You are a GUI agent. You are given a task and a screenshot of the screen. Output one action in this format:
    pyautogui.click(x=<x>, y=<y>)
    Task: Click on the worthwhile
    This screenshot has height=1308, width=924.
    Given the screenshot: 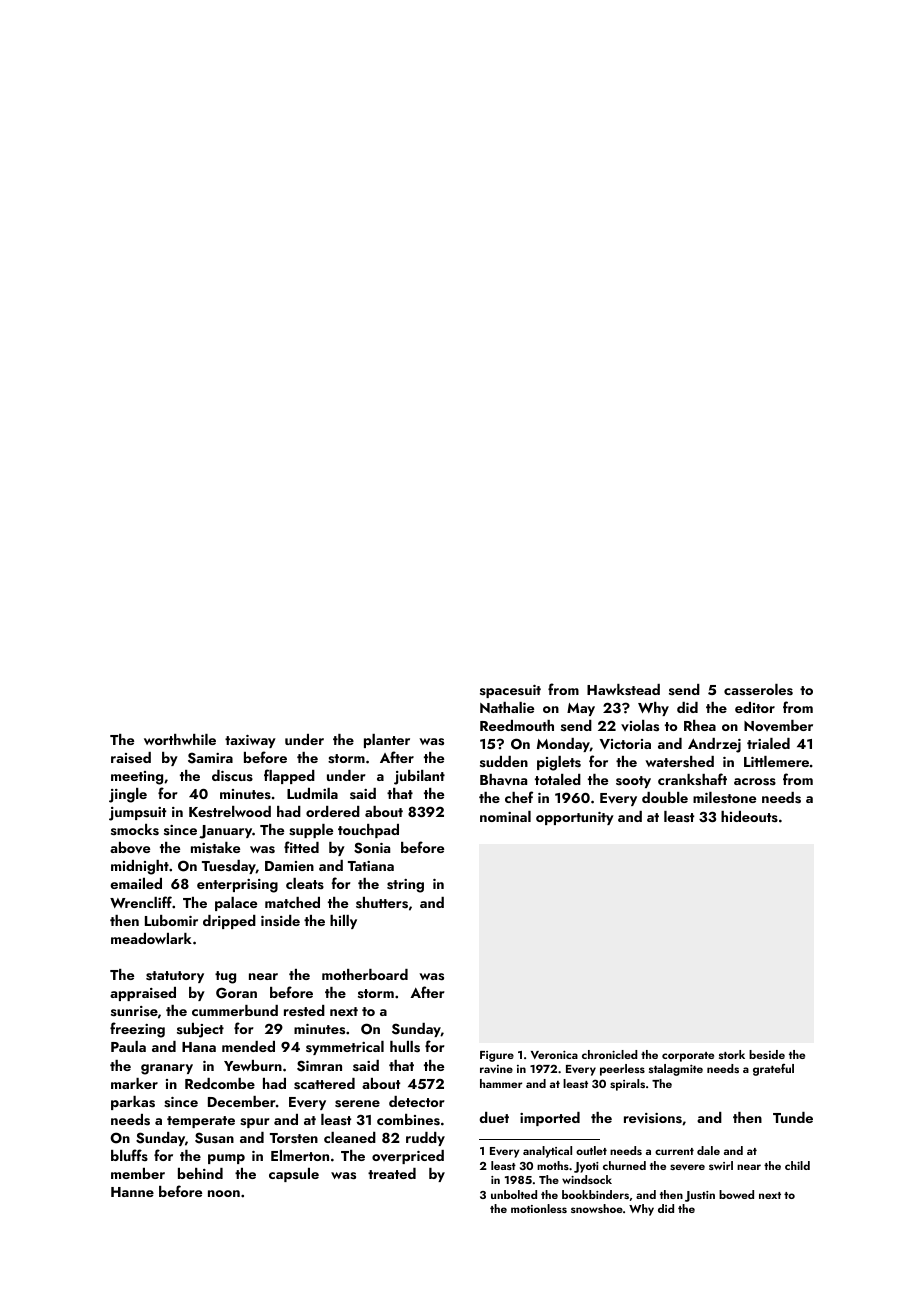 What is the action you would take?
    pyautogui.click(x=180, y=739)
